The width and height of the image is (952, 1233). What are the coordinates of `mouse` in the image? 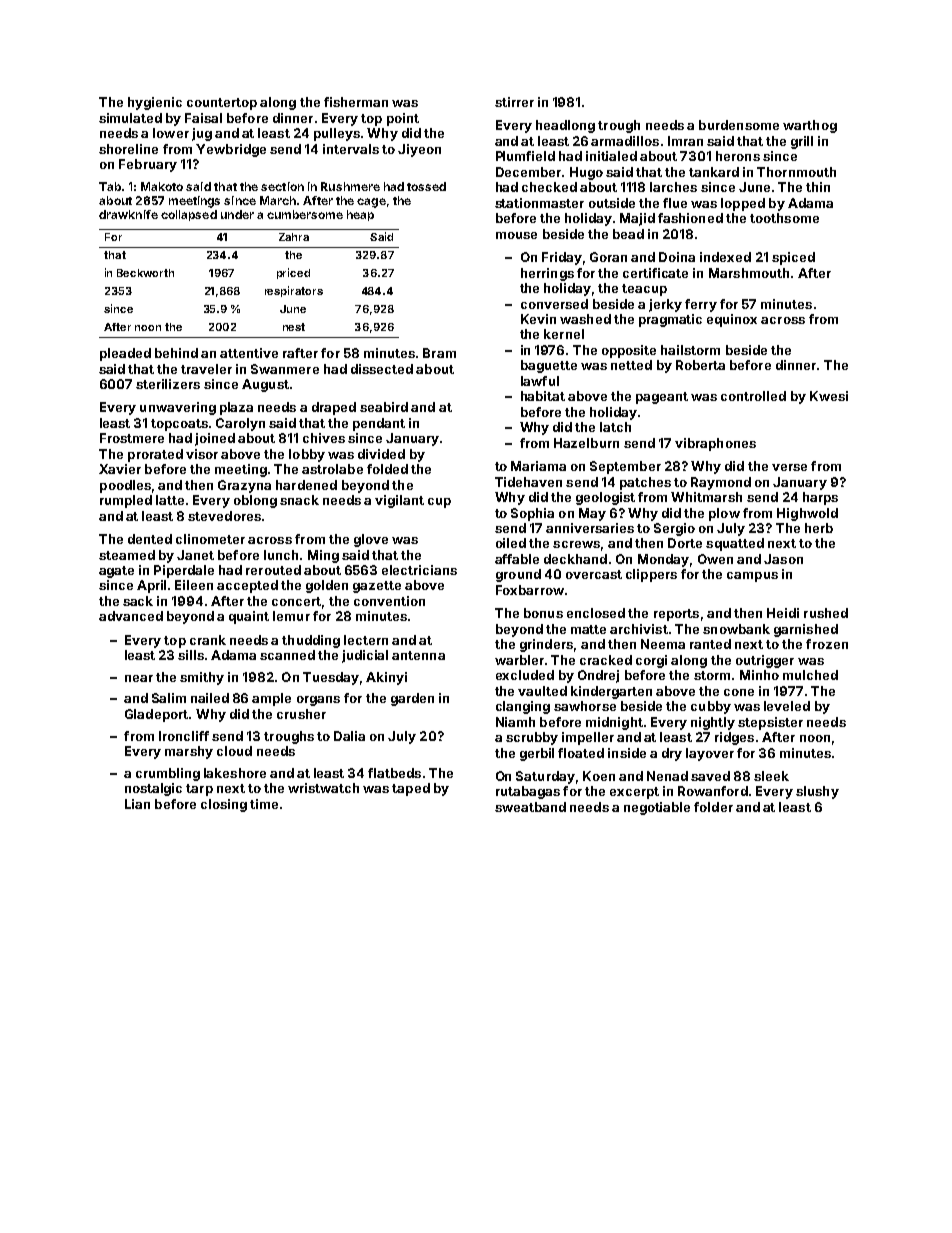 It's located at (516, 235).
